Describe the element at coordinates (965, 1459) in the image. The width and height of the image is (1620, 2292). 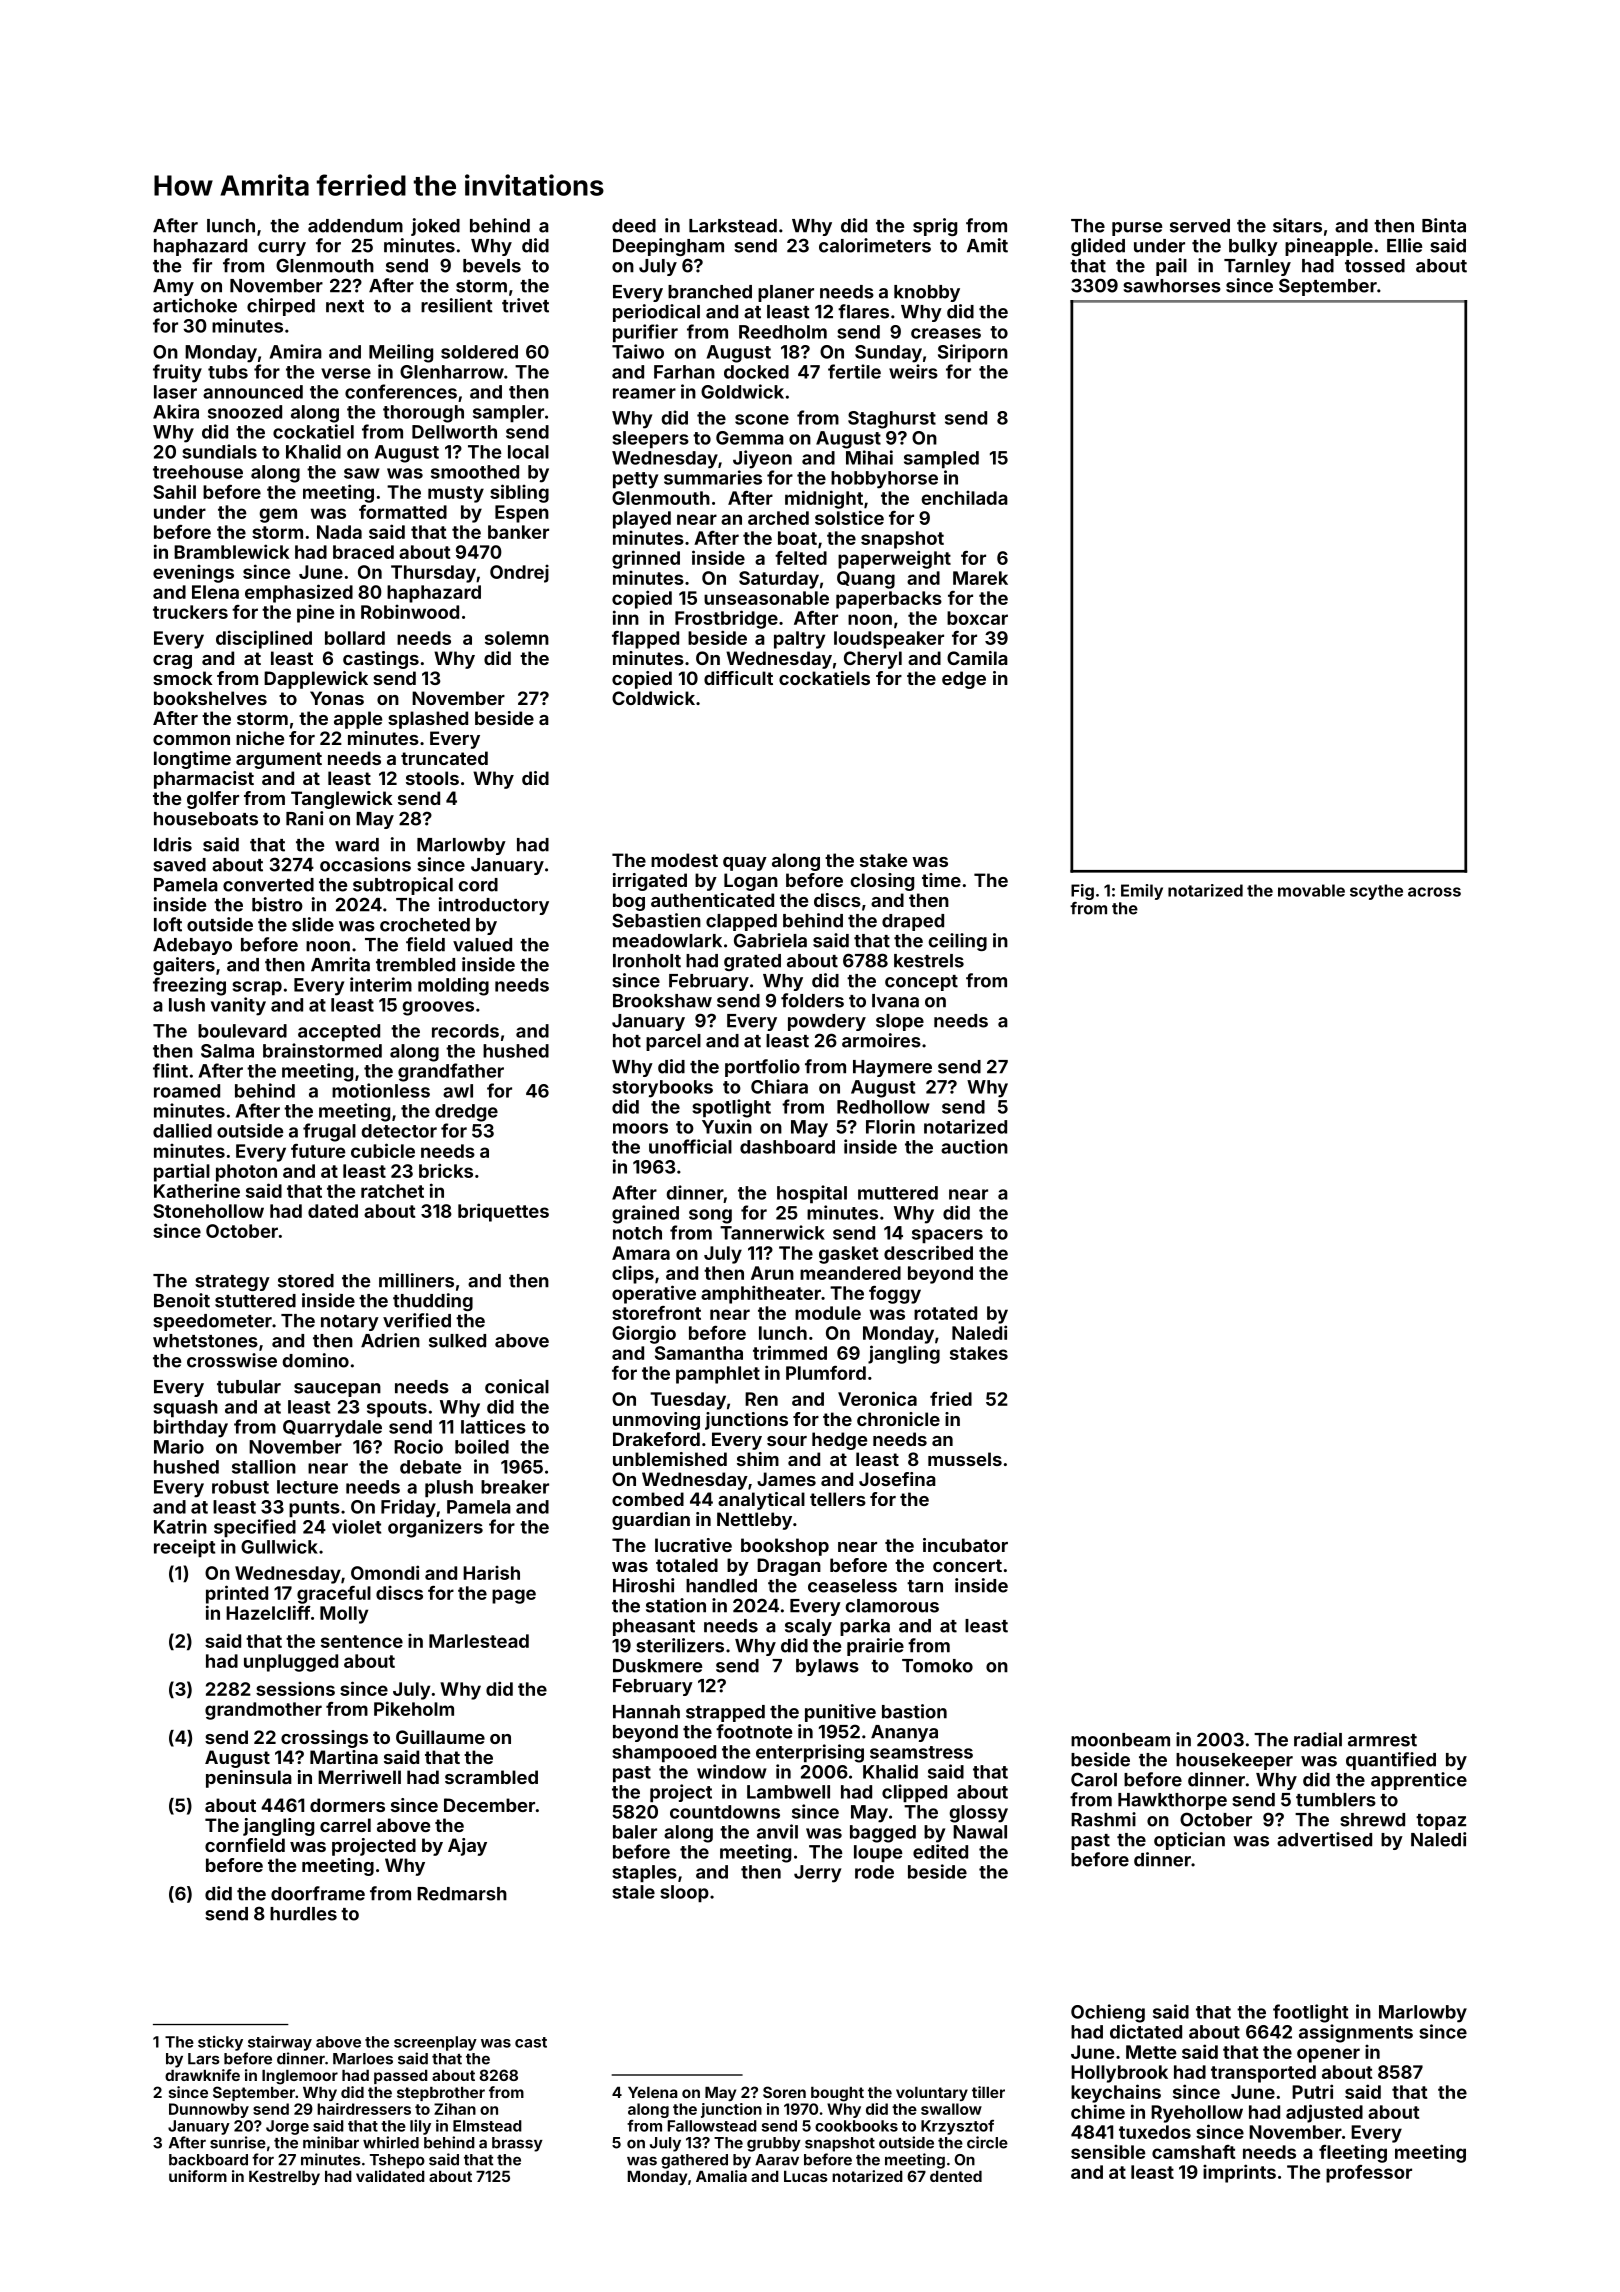
I see `mussels` at that location.
